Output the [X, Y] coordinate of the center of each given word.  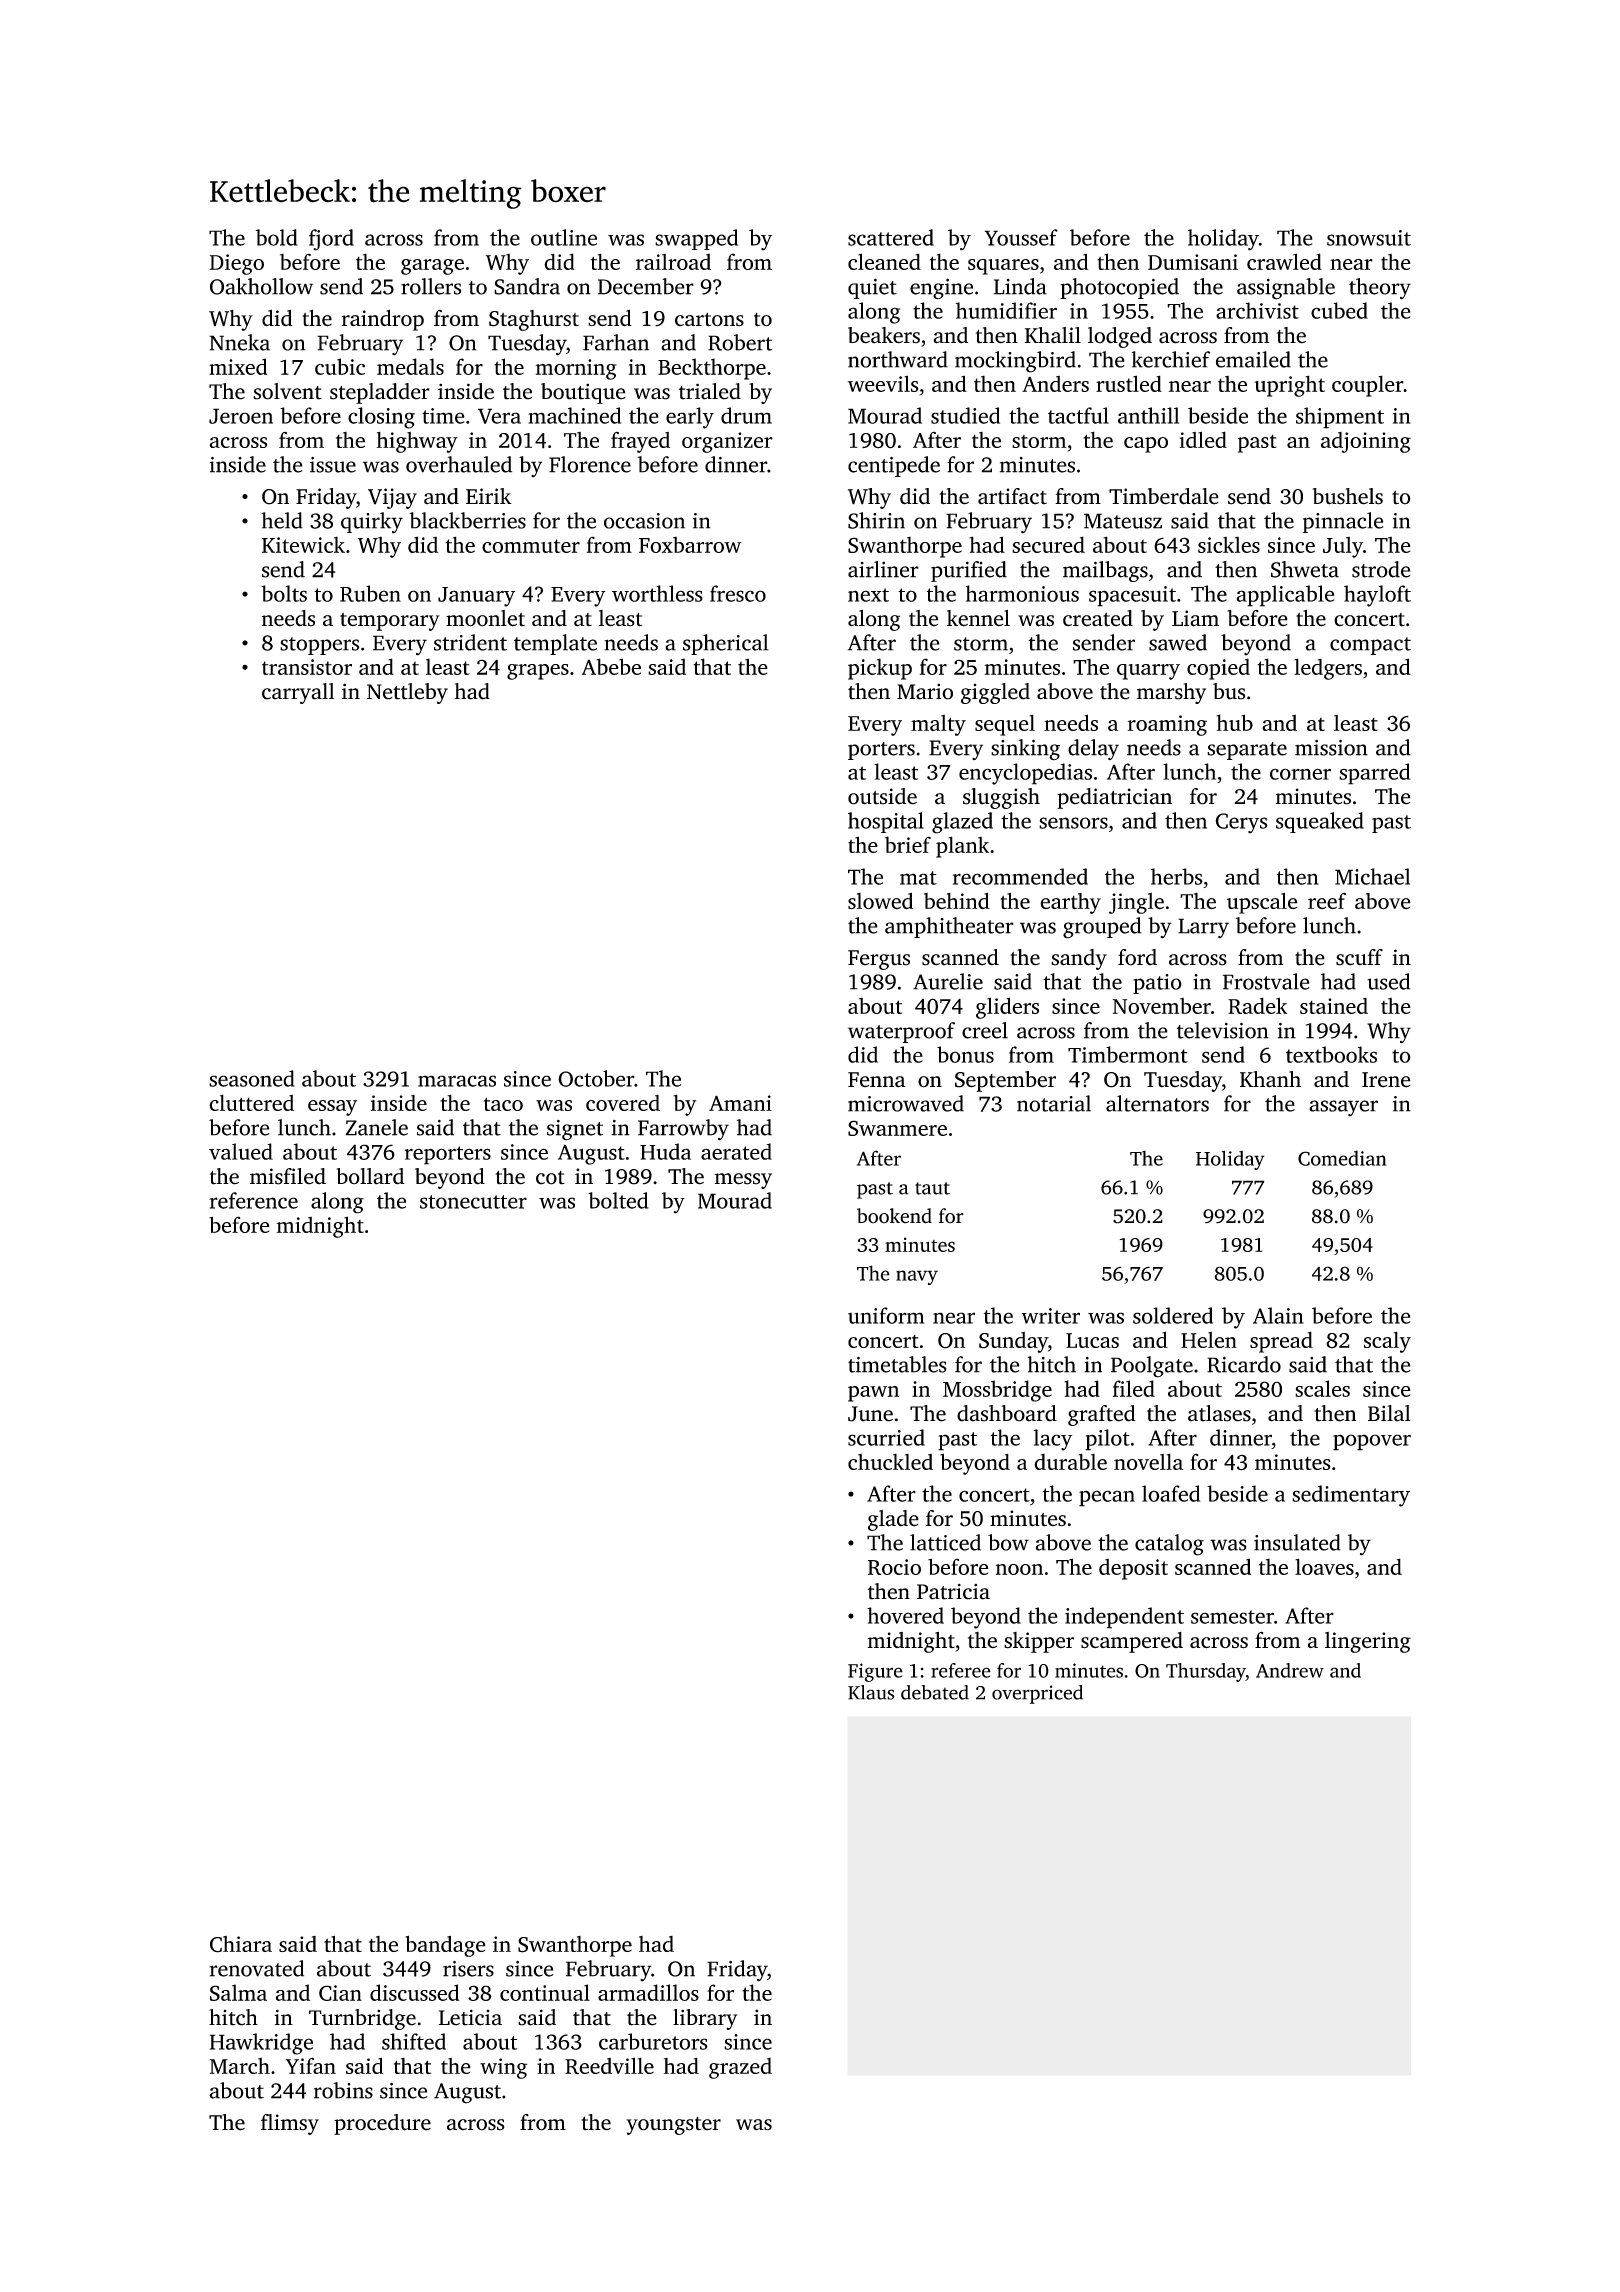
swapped [696, 239]
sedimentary [1351, 1496]
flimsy [290, 2124]
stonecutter [473, 1202]
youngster [673, 2126]
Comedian [1342, 1158]
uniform [886, 1315]
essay [332, 1108]
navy [917, 1277]
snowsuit [1369, 238]
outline [564, 237]
